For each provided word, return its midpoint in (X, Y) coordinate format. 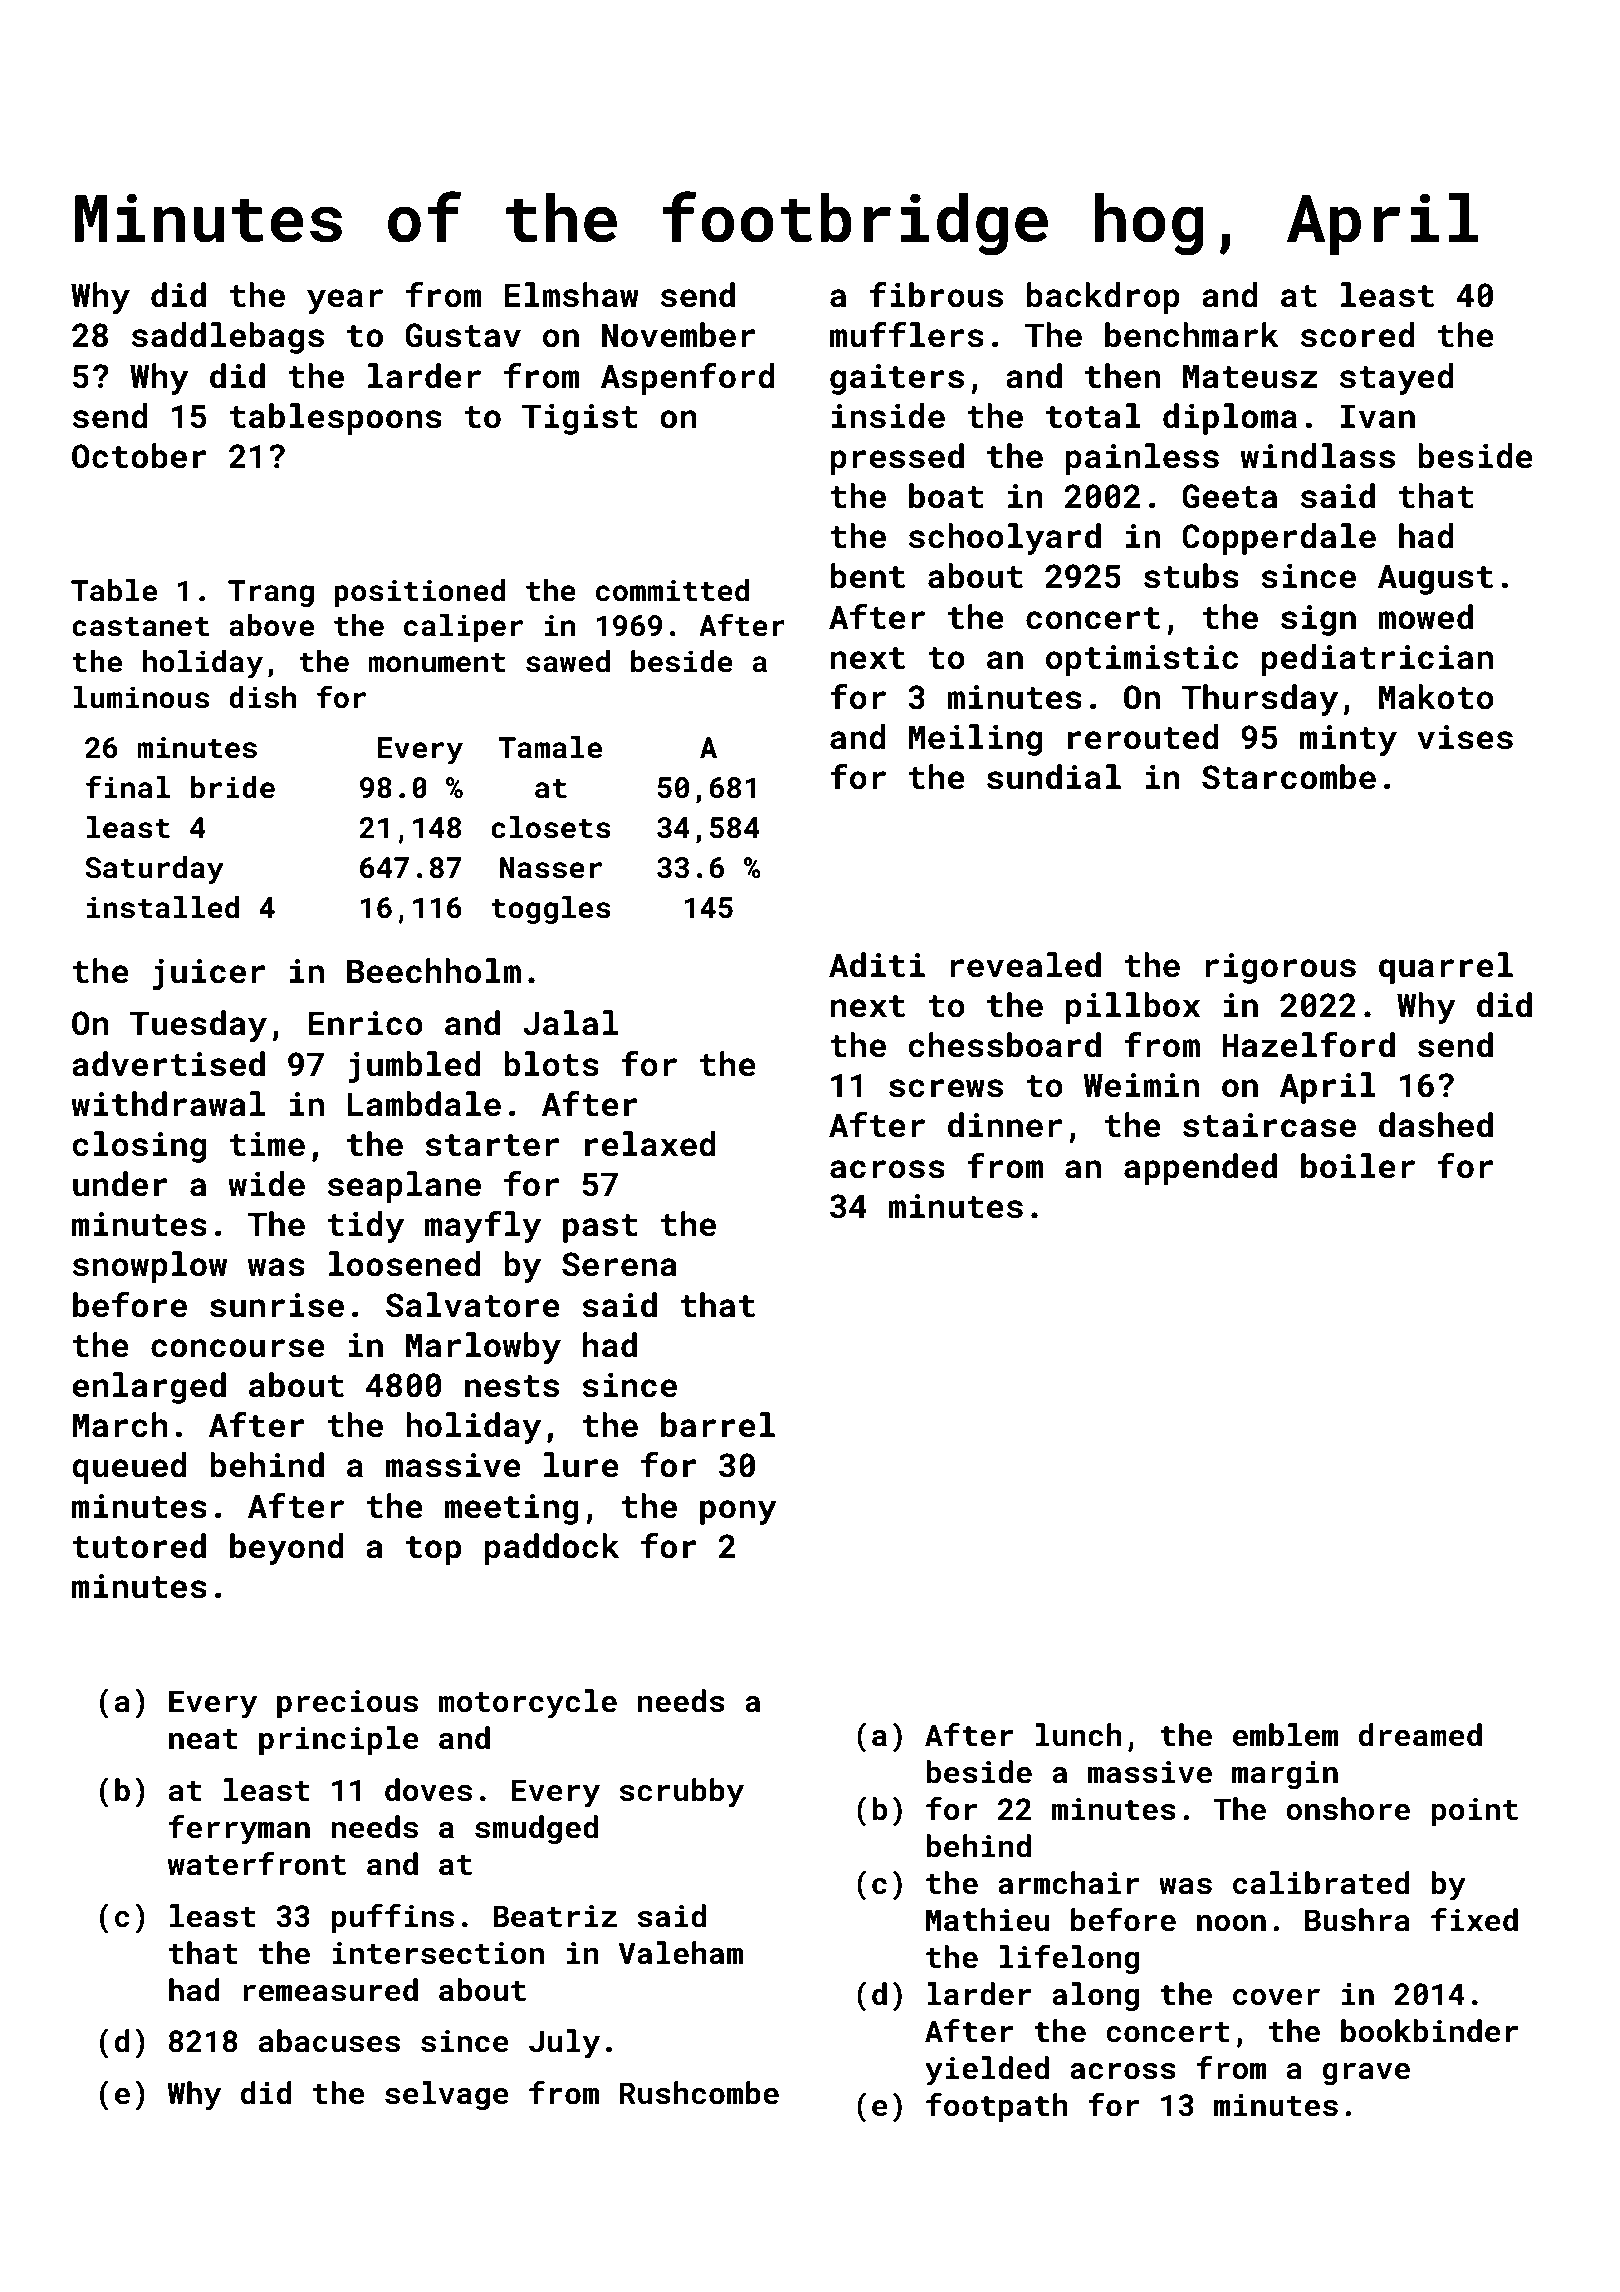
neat (203, 1739)
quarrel (1446, 968)
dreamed (1420, 1735)
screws (946, 1088)
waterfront (256, 1864)
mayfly (483, 1227)
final (128, 787)
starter (492, 1145)
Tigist (579, 419)
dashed (1436, 1125)
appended (1200, 1169)
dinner (1005, 1125)
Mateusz (1250, 377)
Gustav (463, 335)
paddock (552, 1549)
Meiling (975, 740)
